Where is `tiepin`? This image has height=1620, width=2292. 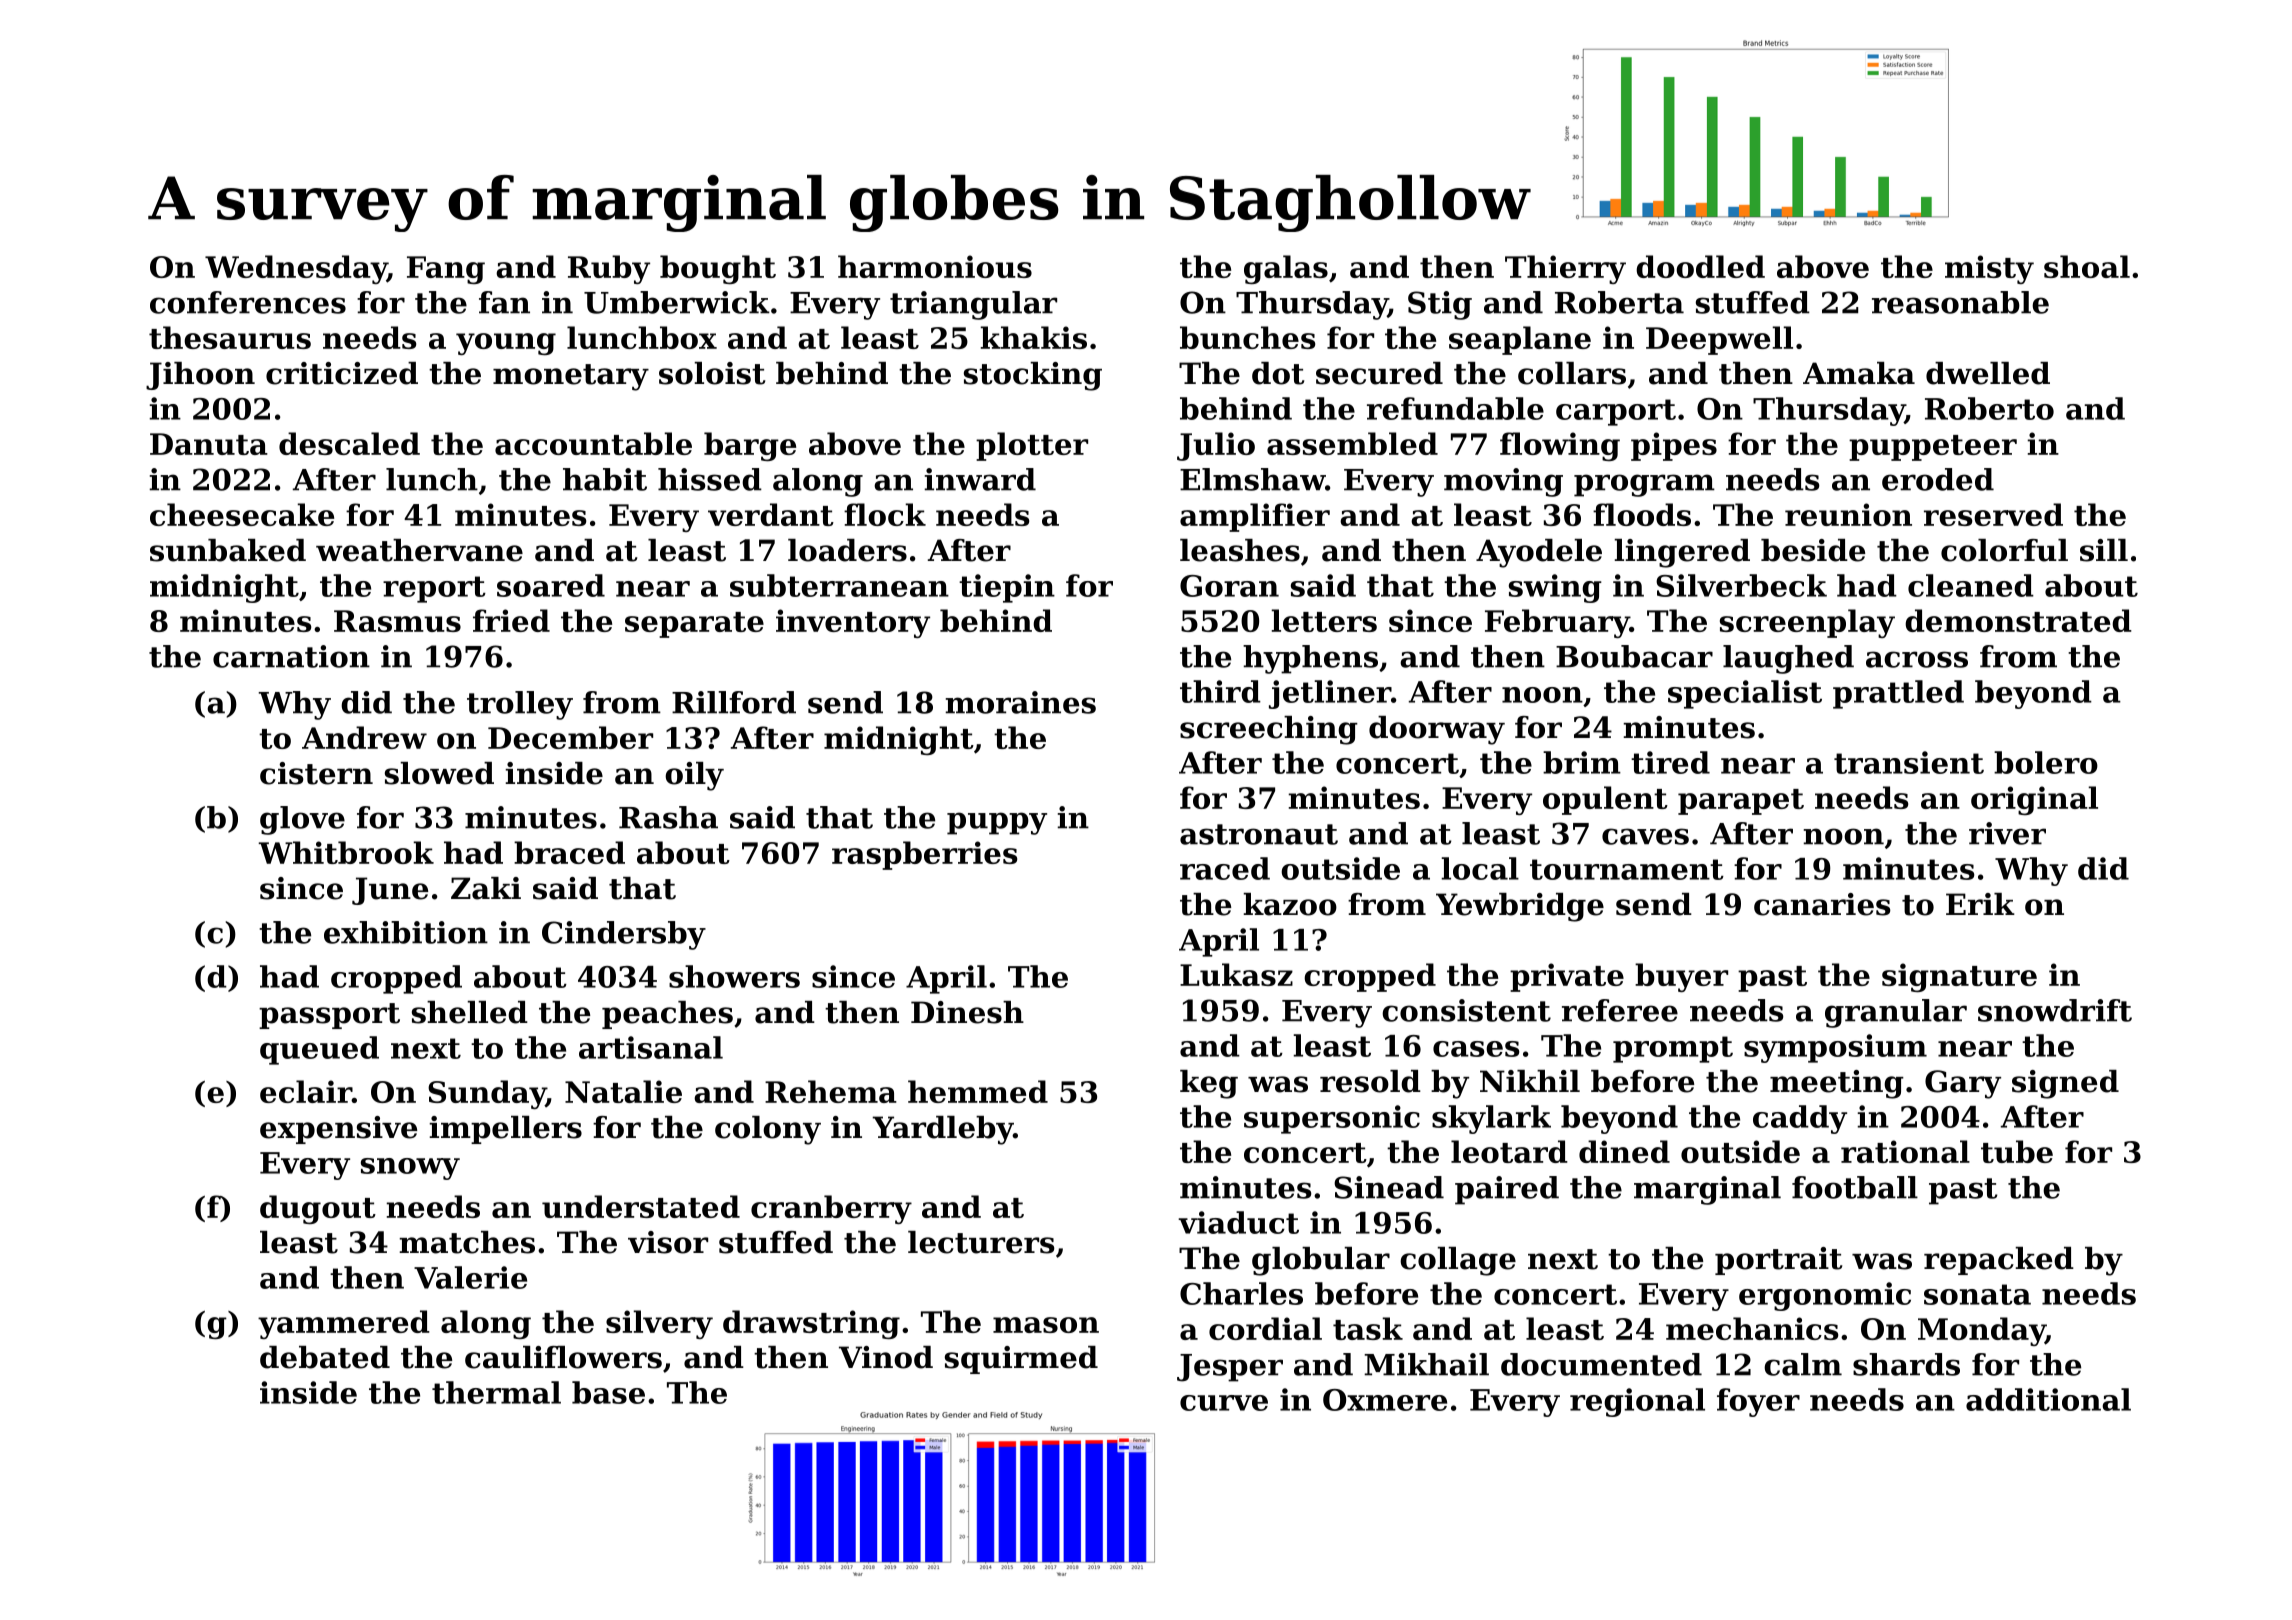
tiepin is located at coordinates (1007, 588).
